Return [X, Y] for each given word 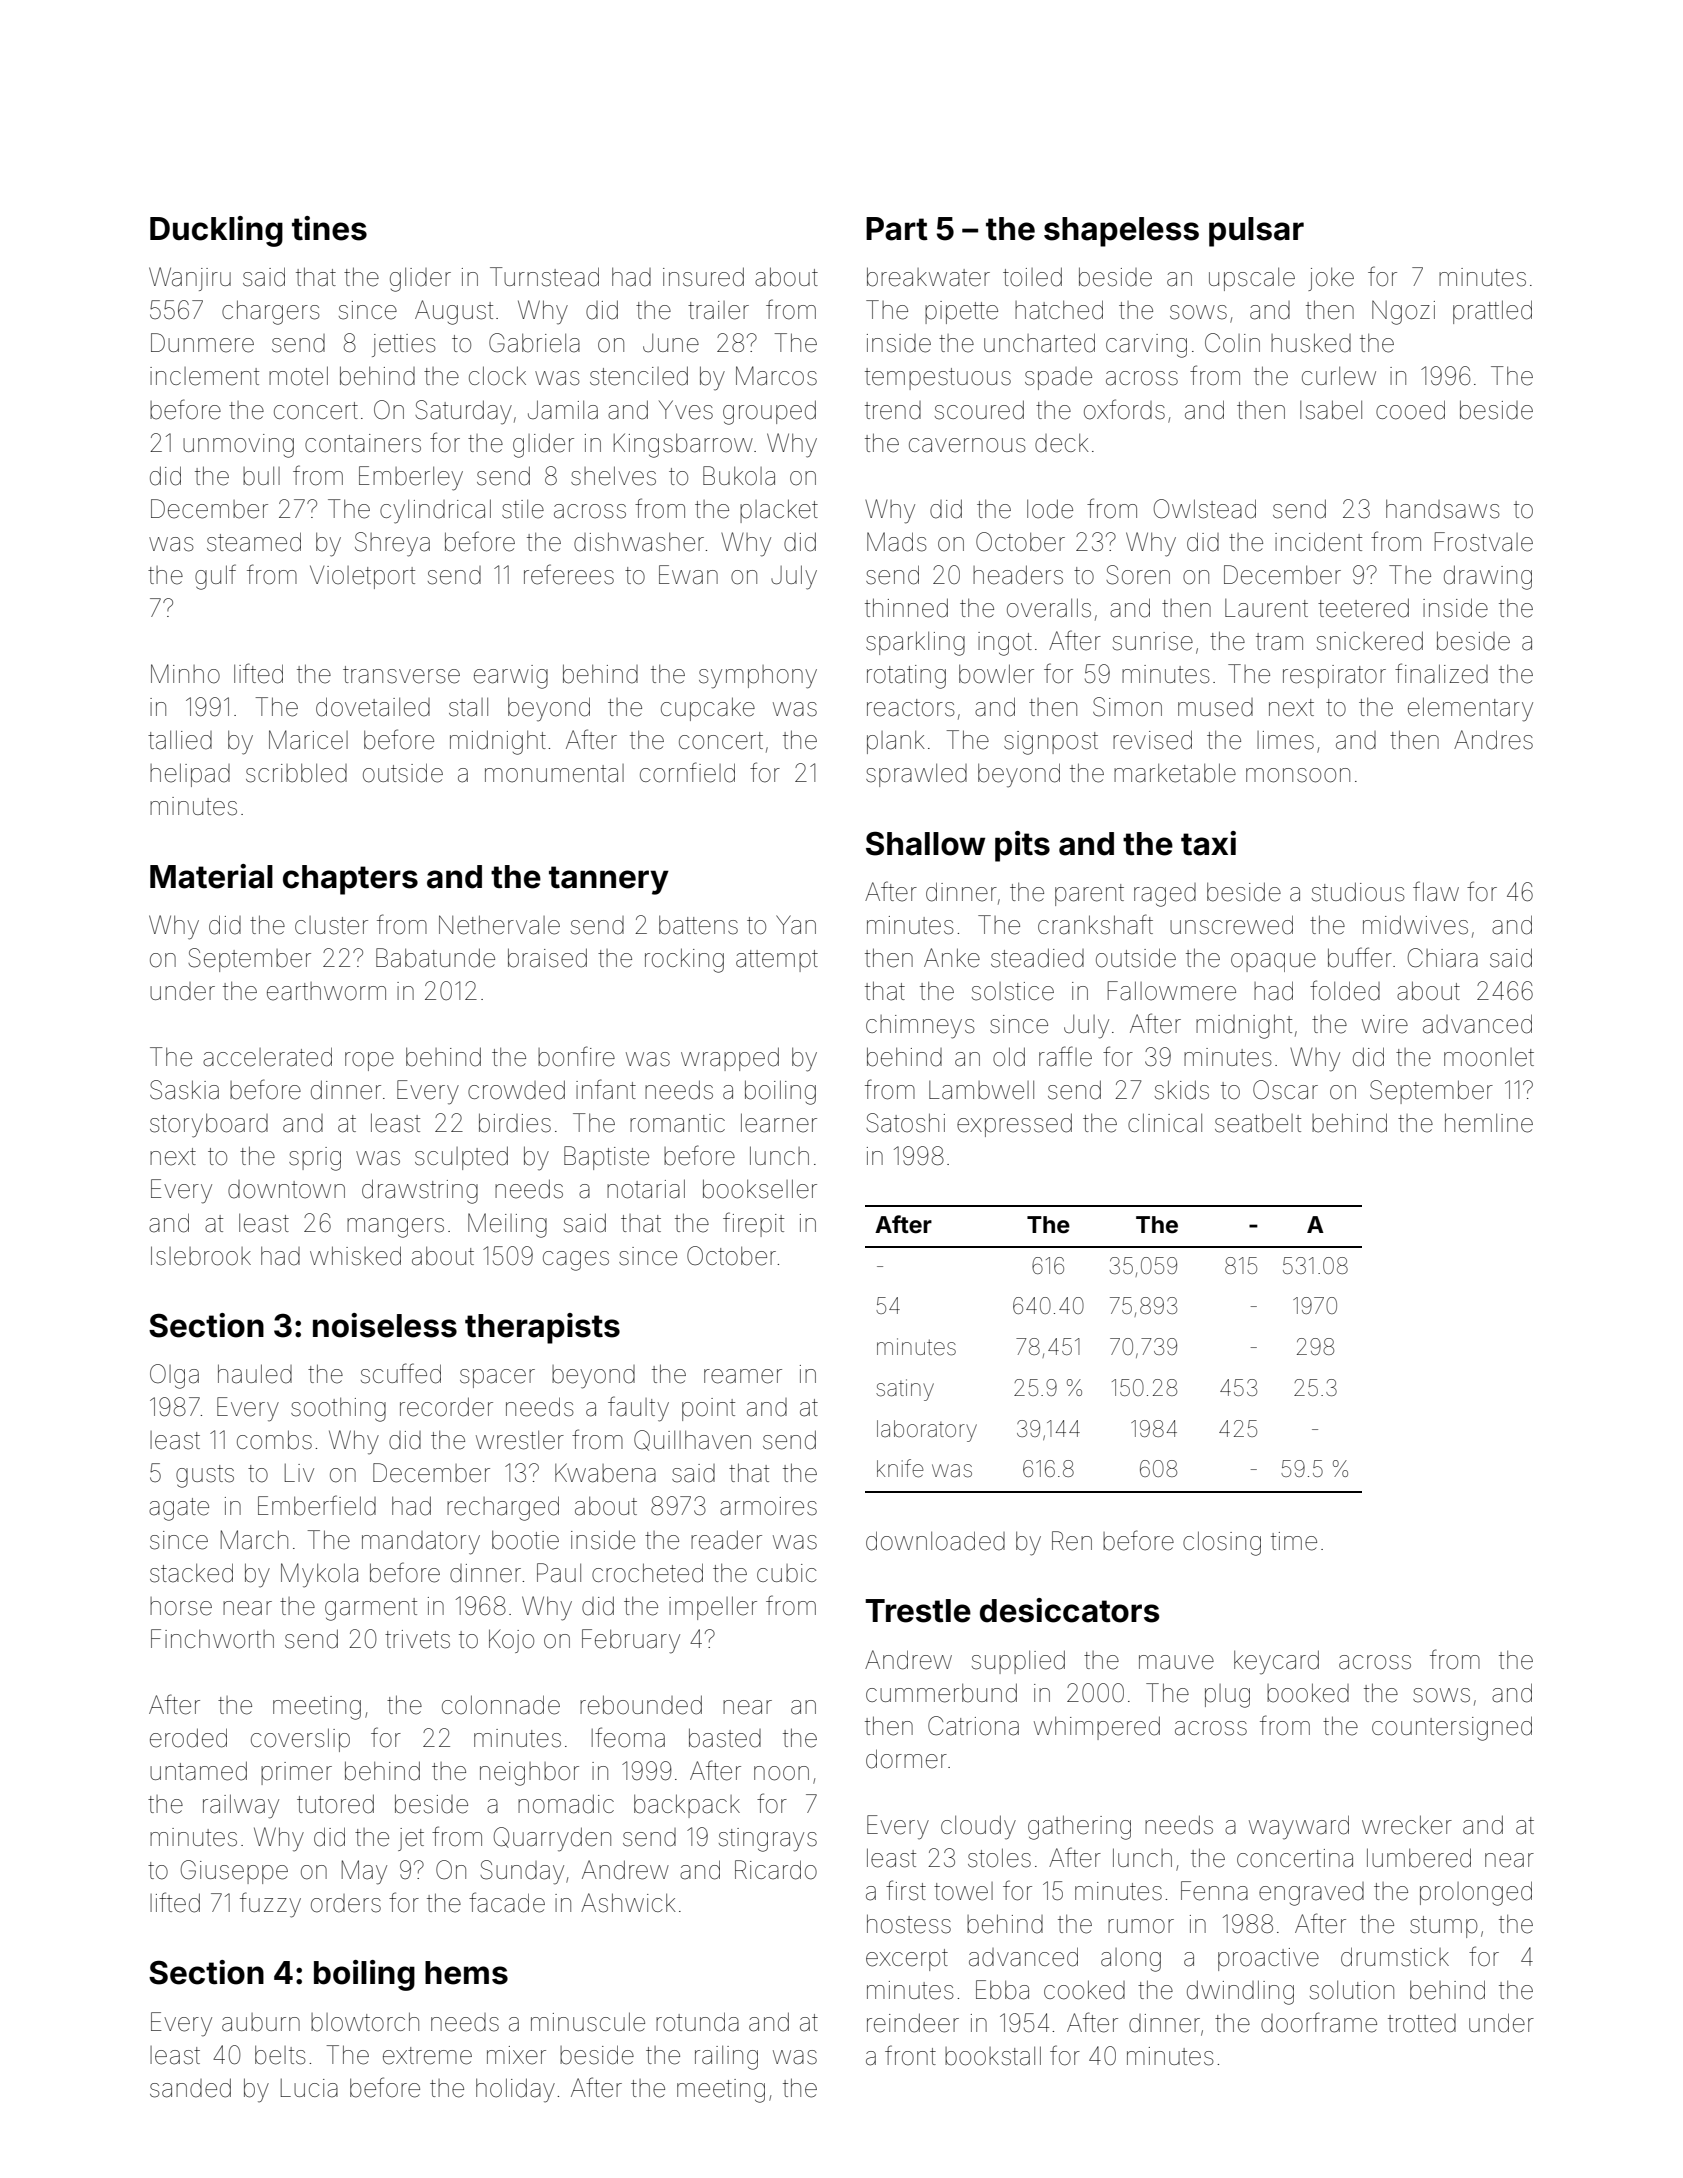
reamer [743, 1376]
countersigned [1452, 1728]
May [364, 1872]
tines [329, 228]
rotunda [697, 2022]
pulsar [1256, 232]
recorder [446, 1407]
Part [897, 229]
